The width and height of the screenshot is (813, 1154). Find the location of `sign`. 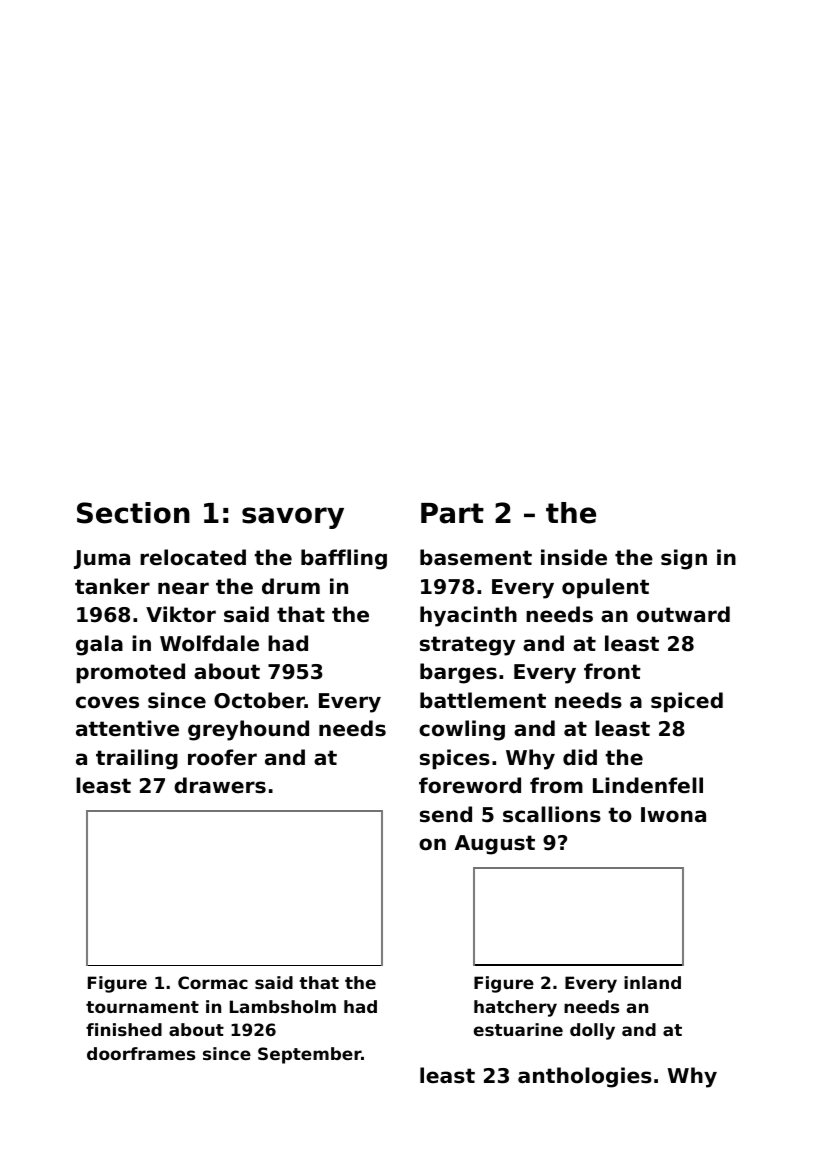

sign is located at coordinates (684, 559).
